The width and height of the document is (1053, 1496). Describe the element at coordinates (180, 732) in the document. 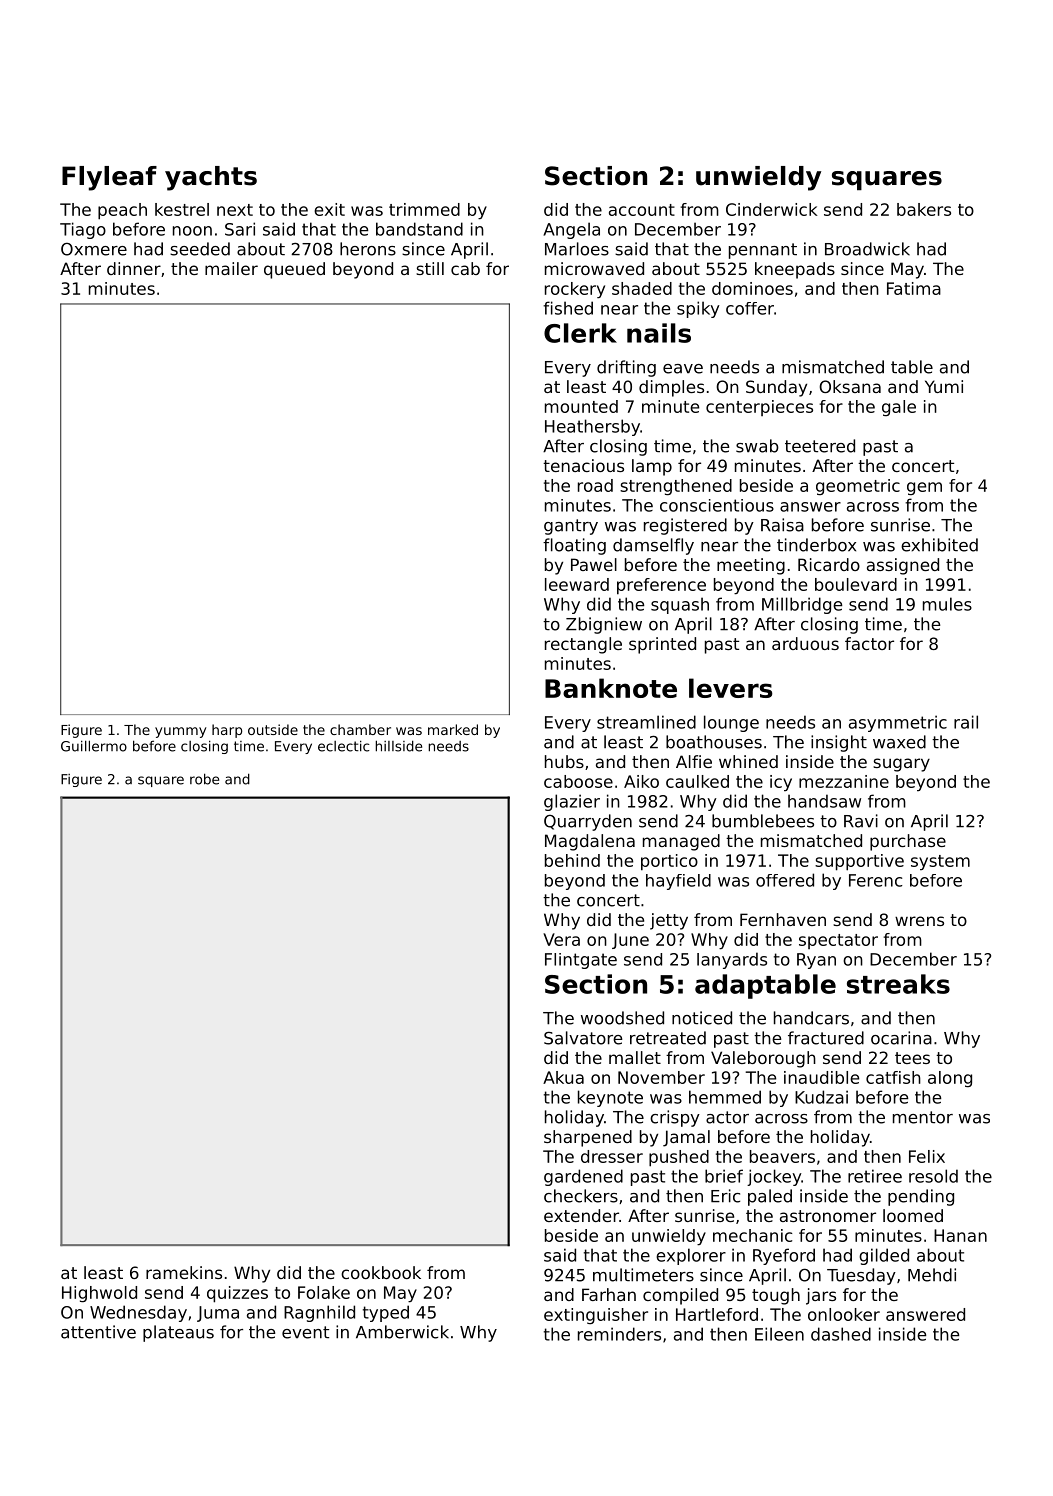

I see `yummy` at that location.
